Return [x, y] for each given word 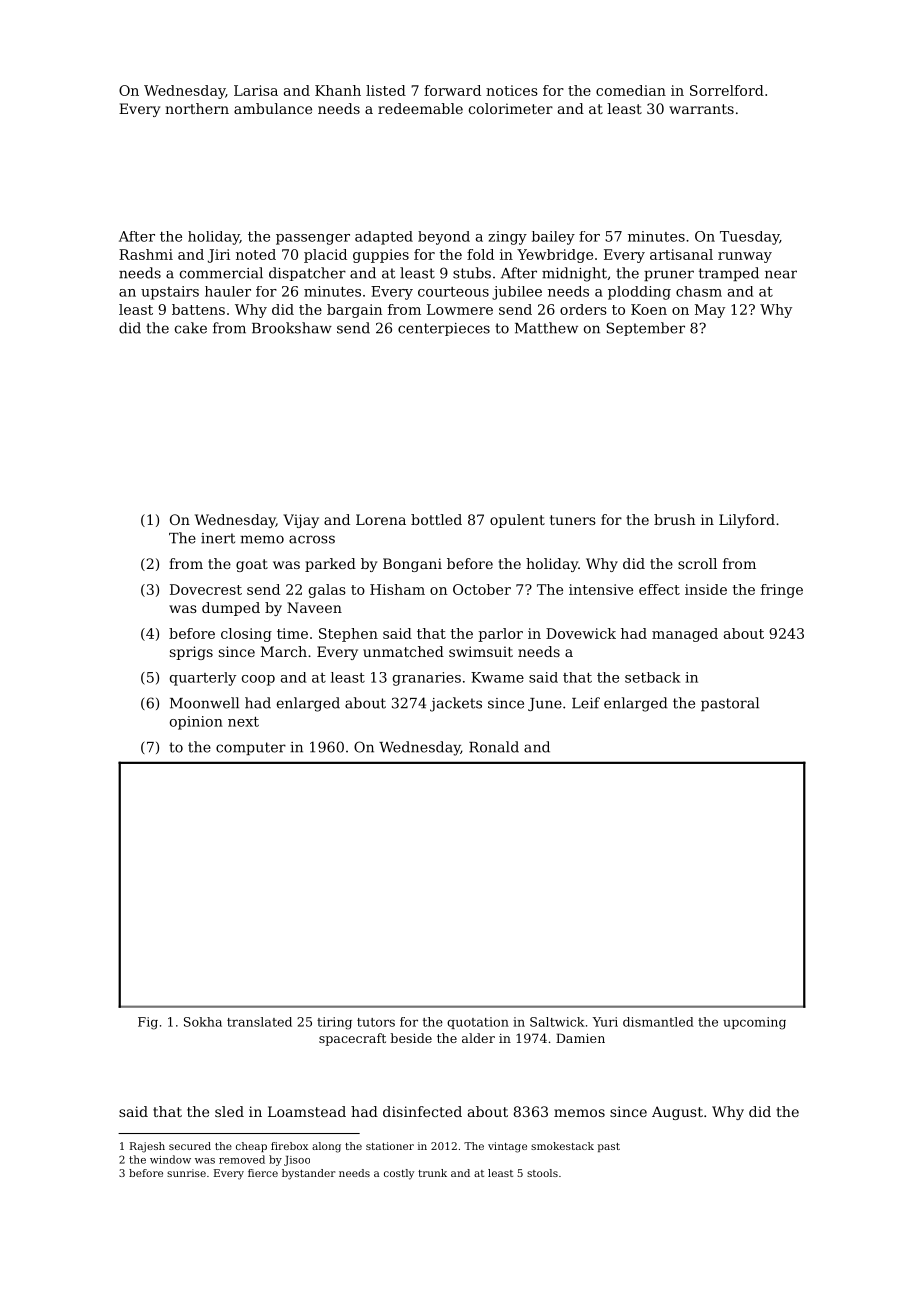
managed [685, 635]
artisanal [681, 254]
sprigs [191, 653]
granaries [427, 679]
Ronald [494, 747]
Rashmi [146, 254]
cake [191, 328]
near [781, 274]
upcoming [754, 1023]
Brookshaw [292, 328]
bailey [553, 238]
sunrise [186, 1173]
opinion [196, 723]
